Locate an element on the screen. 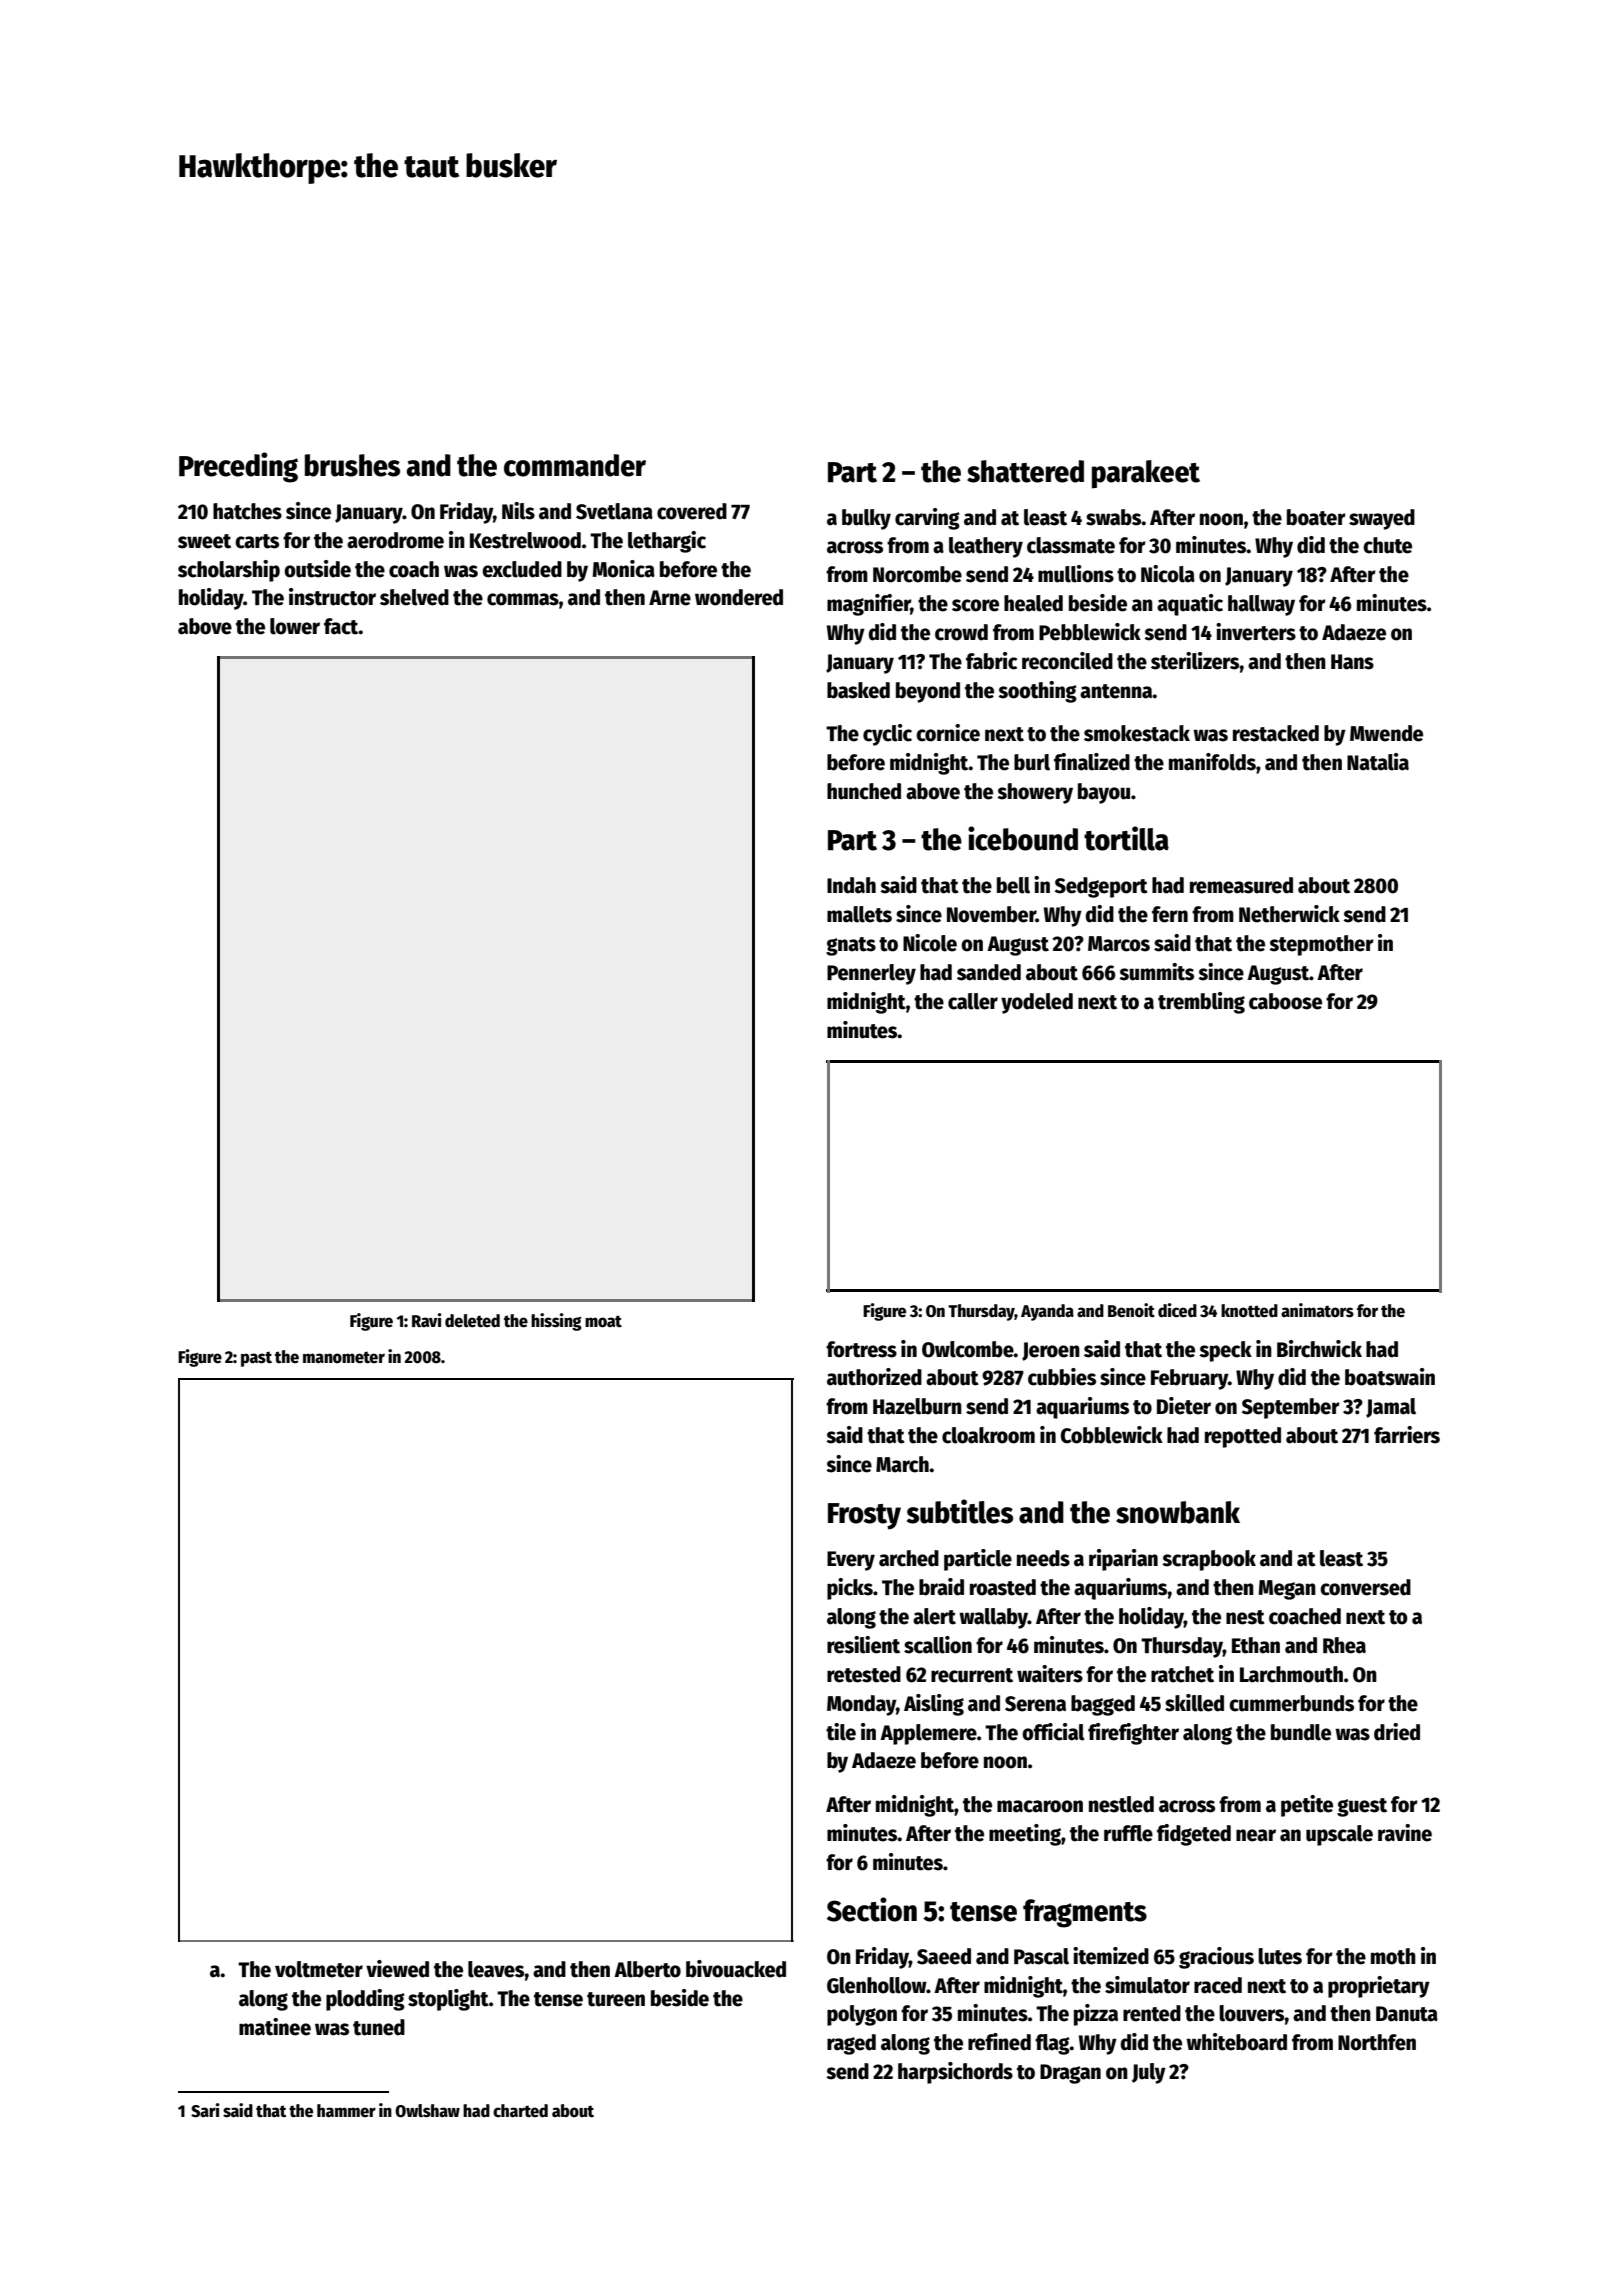 The image size is (1620, 2292). leaves is located at coordinates (496, 1969).
